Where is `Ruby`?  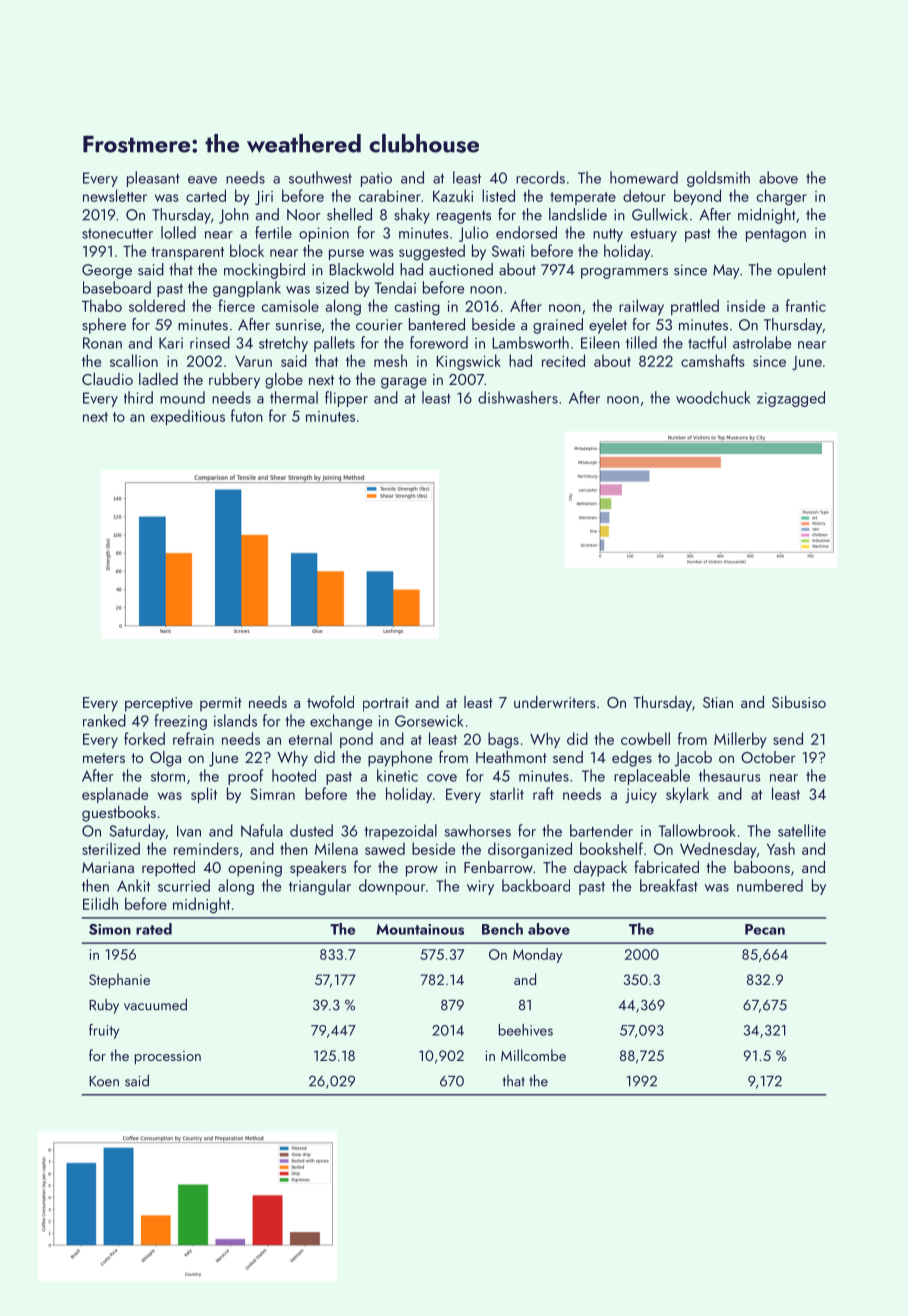 Ruby is located at coordinates (104, 1006).
